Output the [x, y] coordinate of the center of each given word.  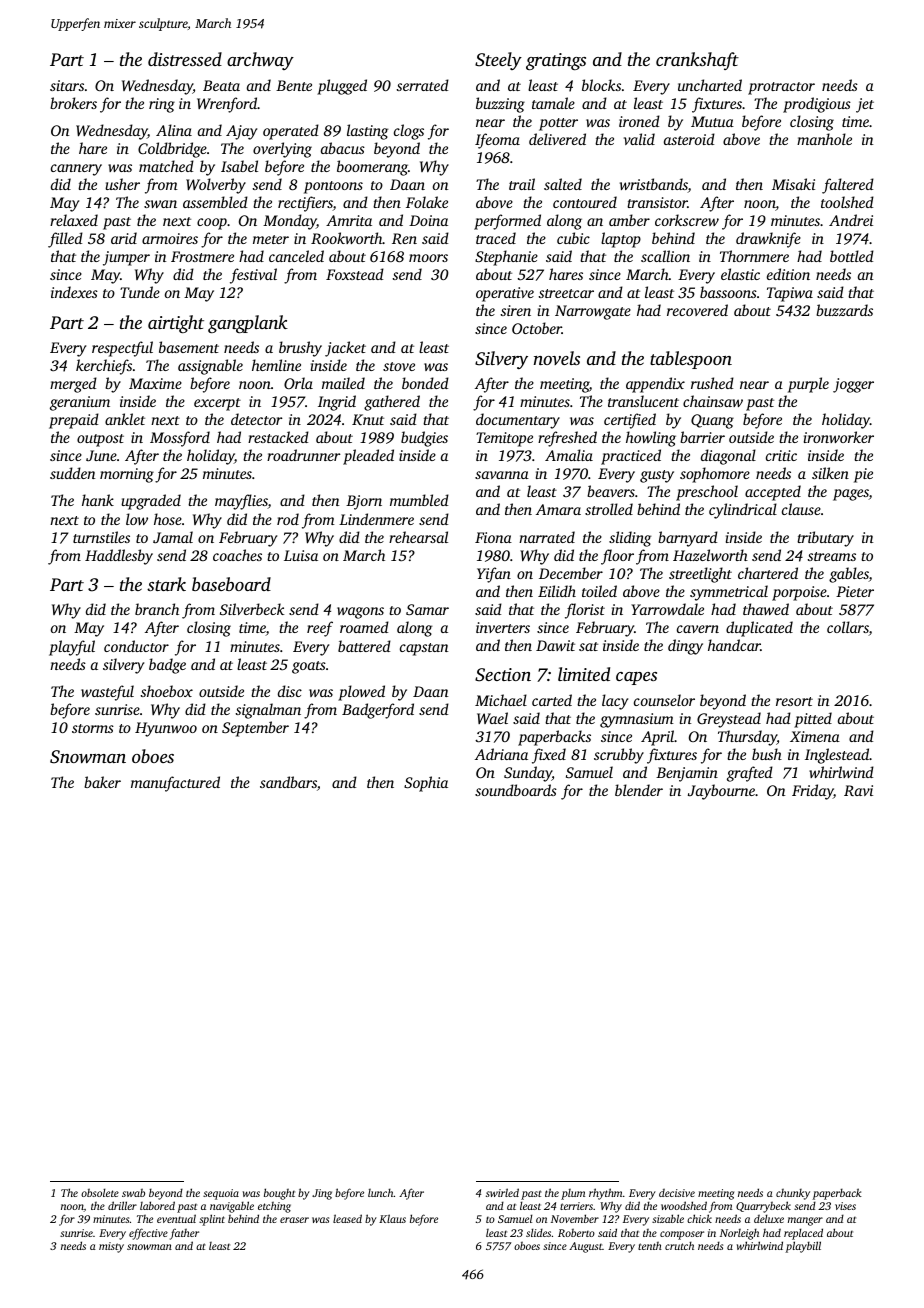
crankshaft [697, 61]
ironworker [839, 437]
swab [133, 1193]
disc [290, 691]
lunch [381, 1192]
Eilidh [557, 591]
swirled [502, 1192]
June [101, 455]
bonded [425, 383]
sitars [67, 85]
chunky [793, 1194]
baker [102, 782]
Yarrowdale [667, 609]
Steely [498, 61]
